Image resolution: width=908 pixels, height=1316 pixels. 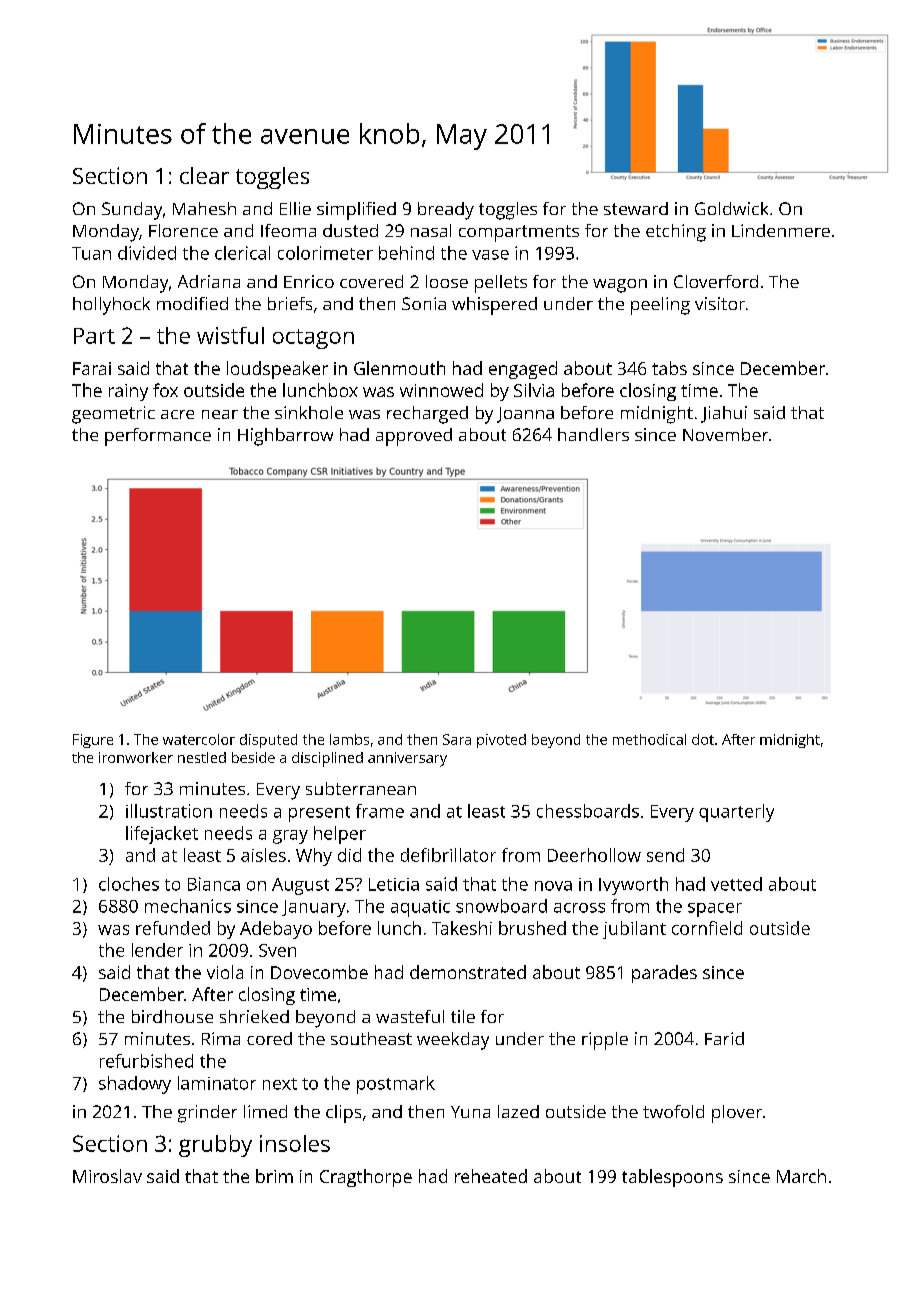 I want to click on ironworker, so click(x=136, y=757).
